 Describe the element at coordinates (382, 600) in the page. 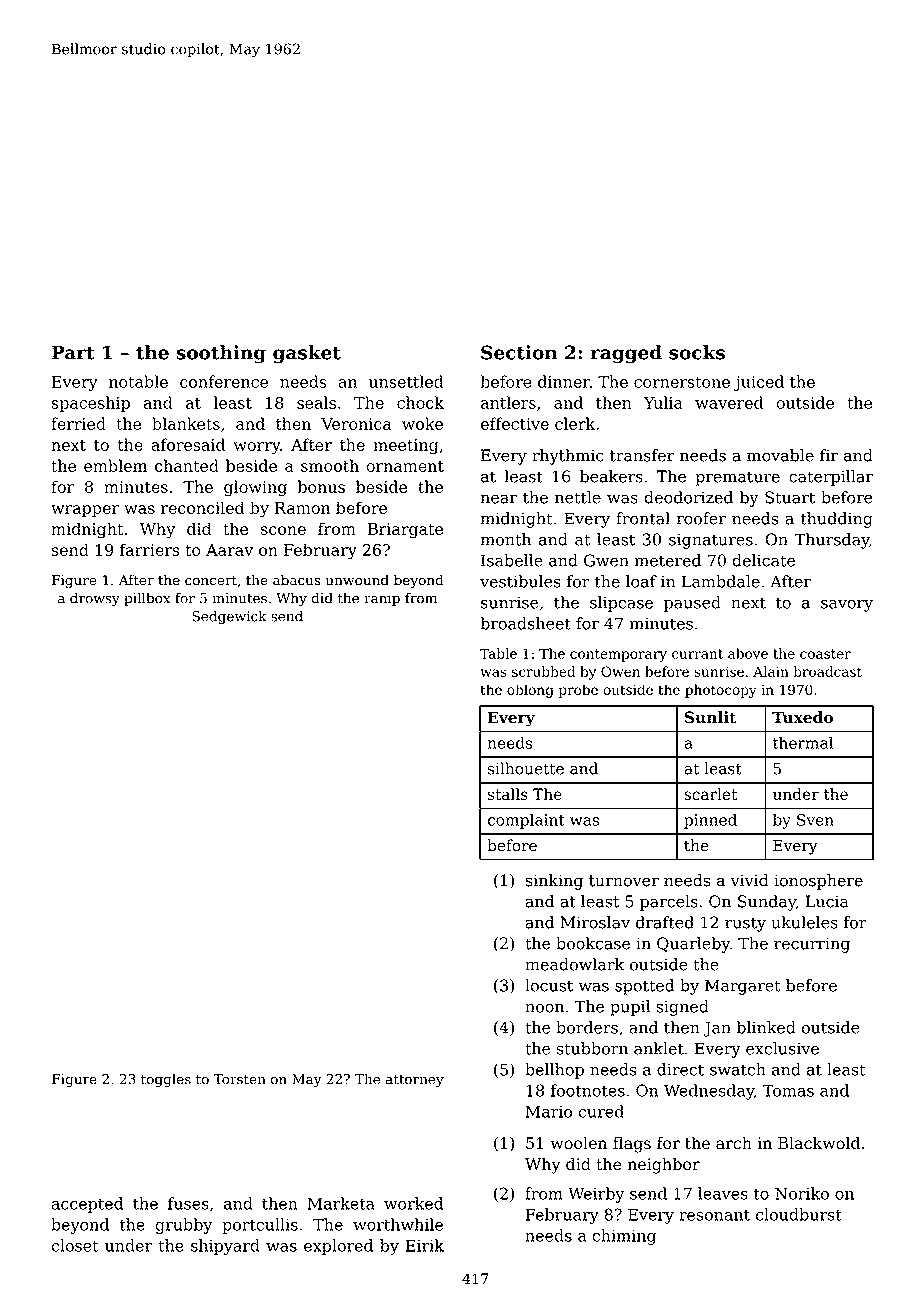

I see `ramp` at that location.
